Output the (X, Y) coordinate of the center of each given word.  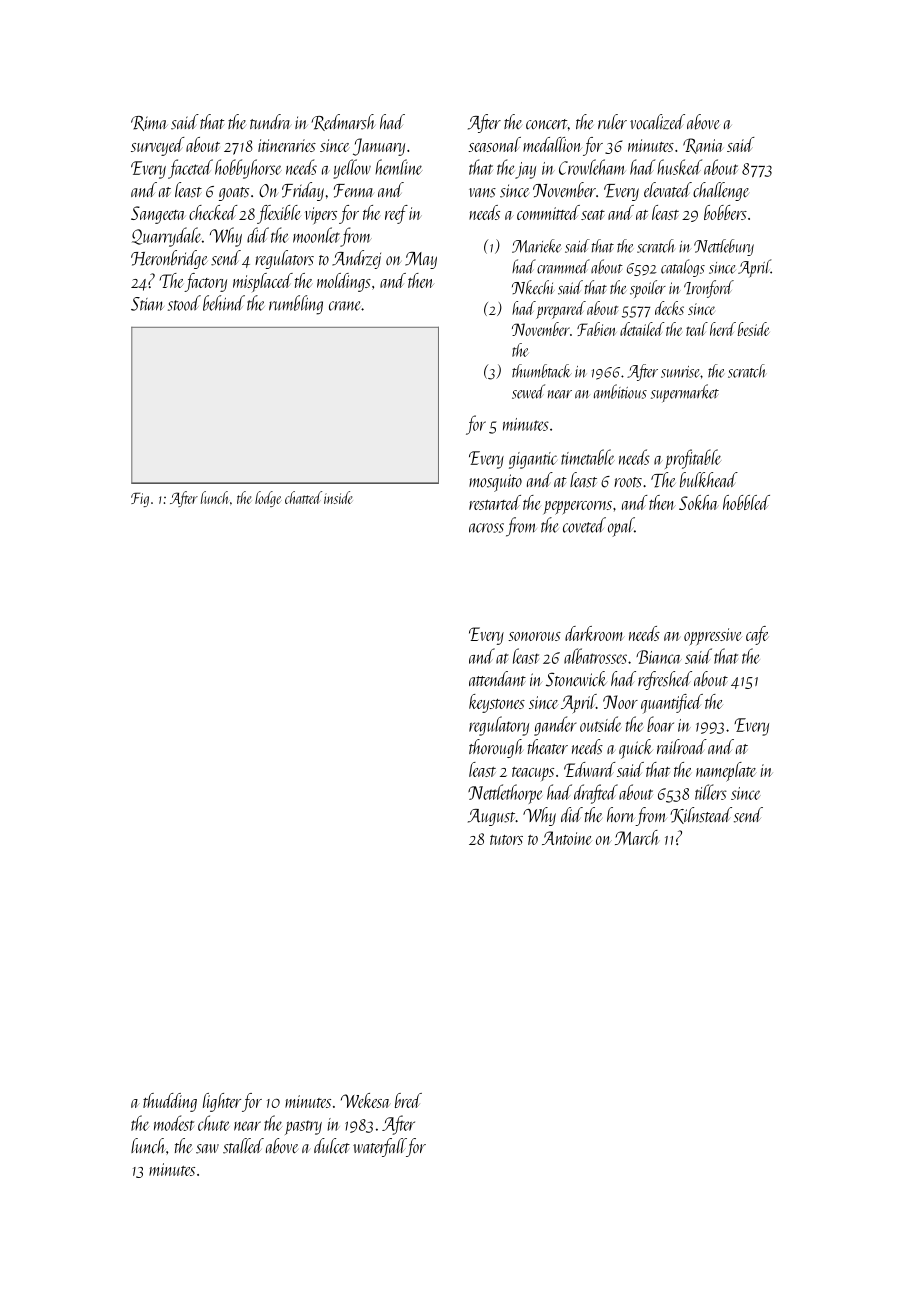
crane (344, 306)
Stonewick (576, 679)
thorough (496, 748)
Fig (140, 499)
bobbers (725, 212)
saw (207, 1149)
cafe (757, 635)
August (491, 817)
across (486, 528)
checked (213, 212)
